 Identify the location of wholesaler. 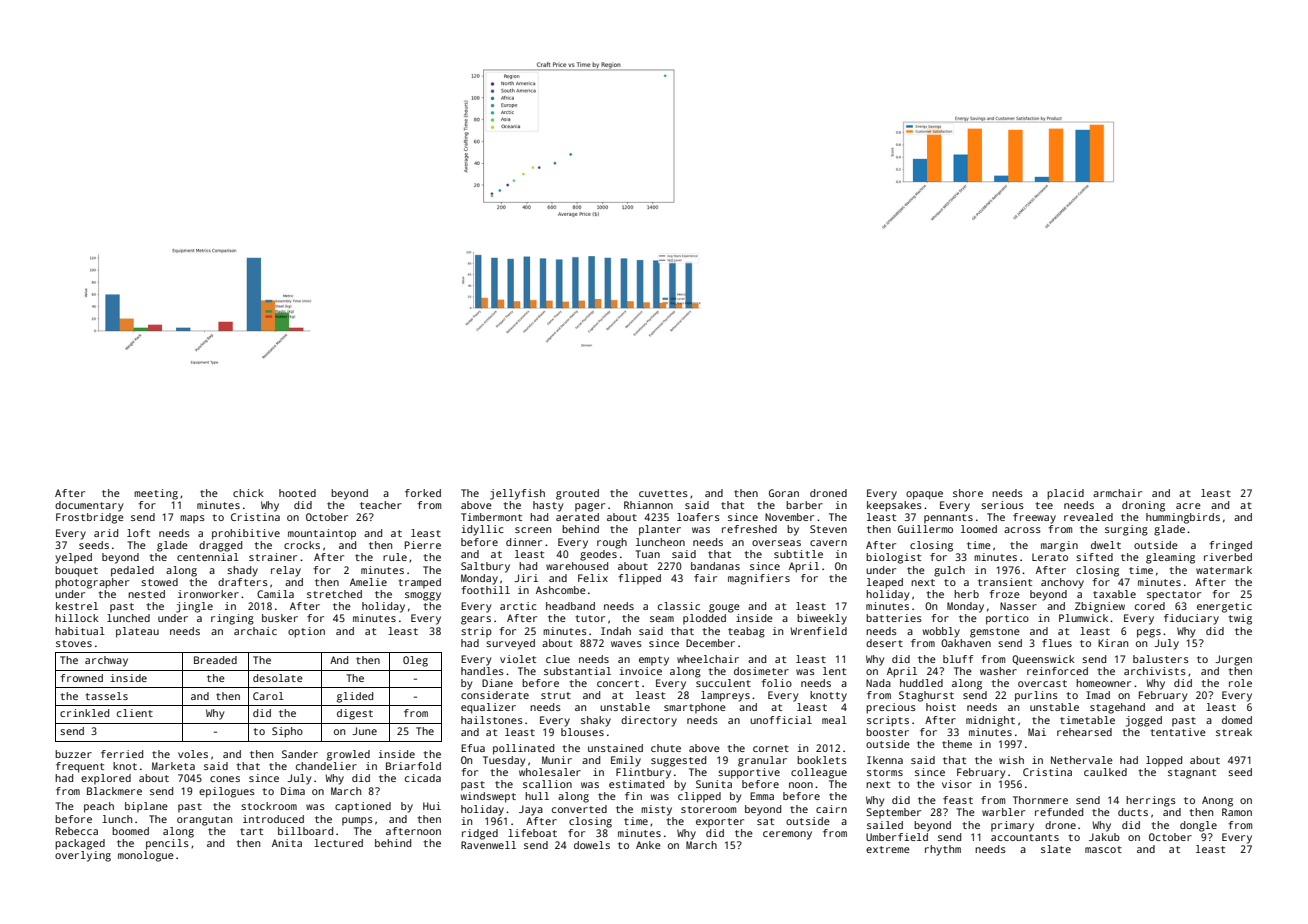
(550, 772).
